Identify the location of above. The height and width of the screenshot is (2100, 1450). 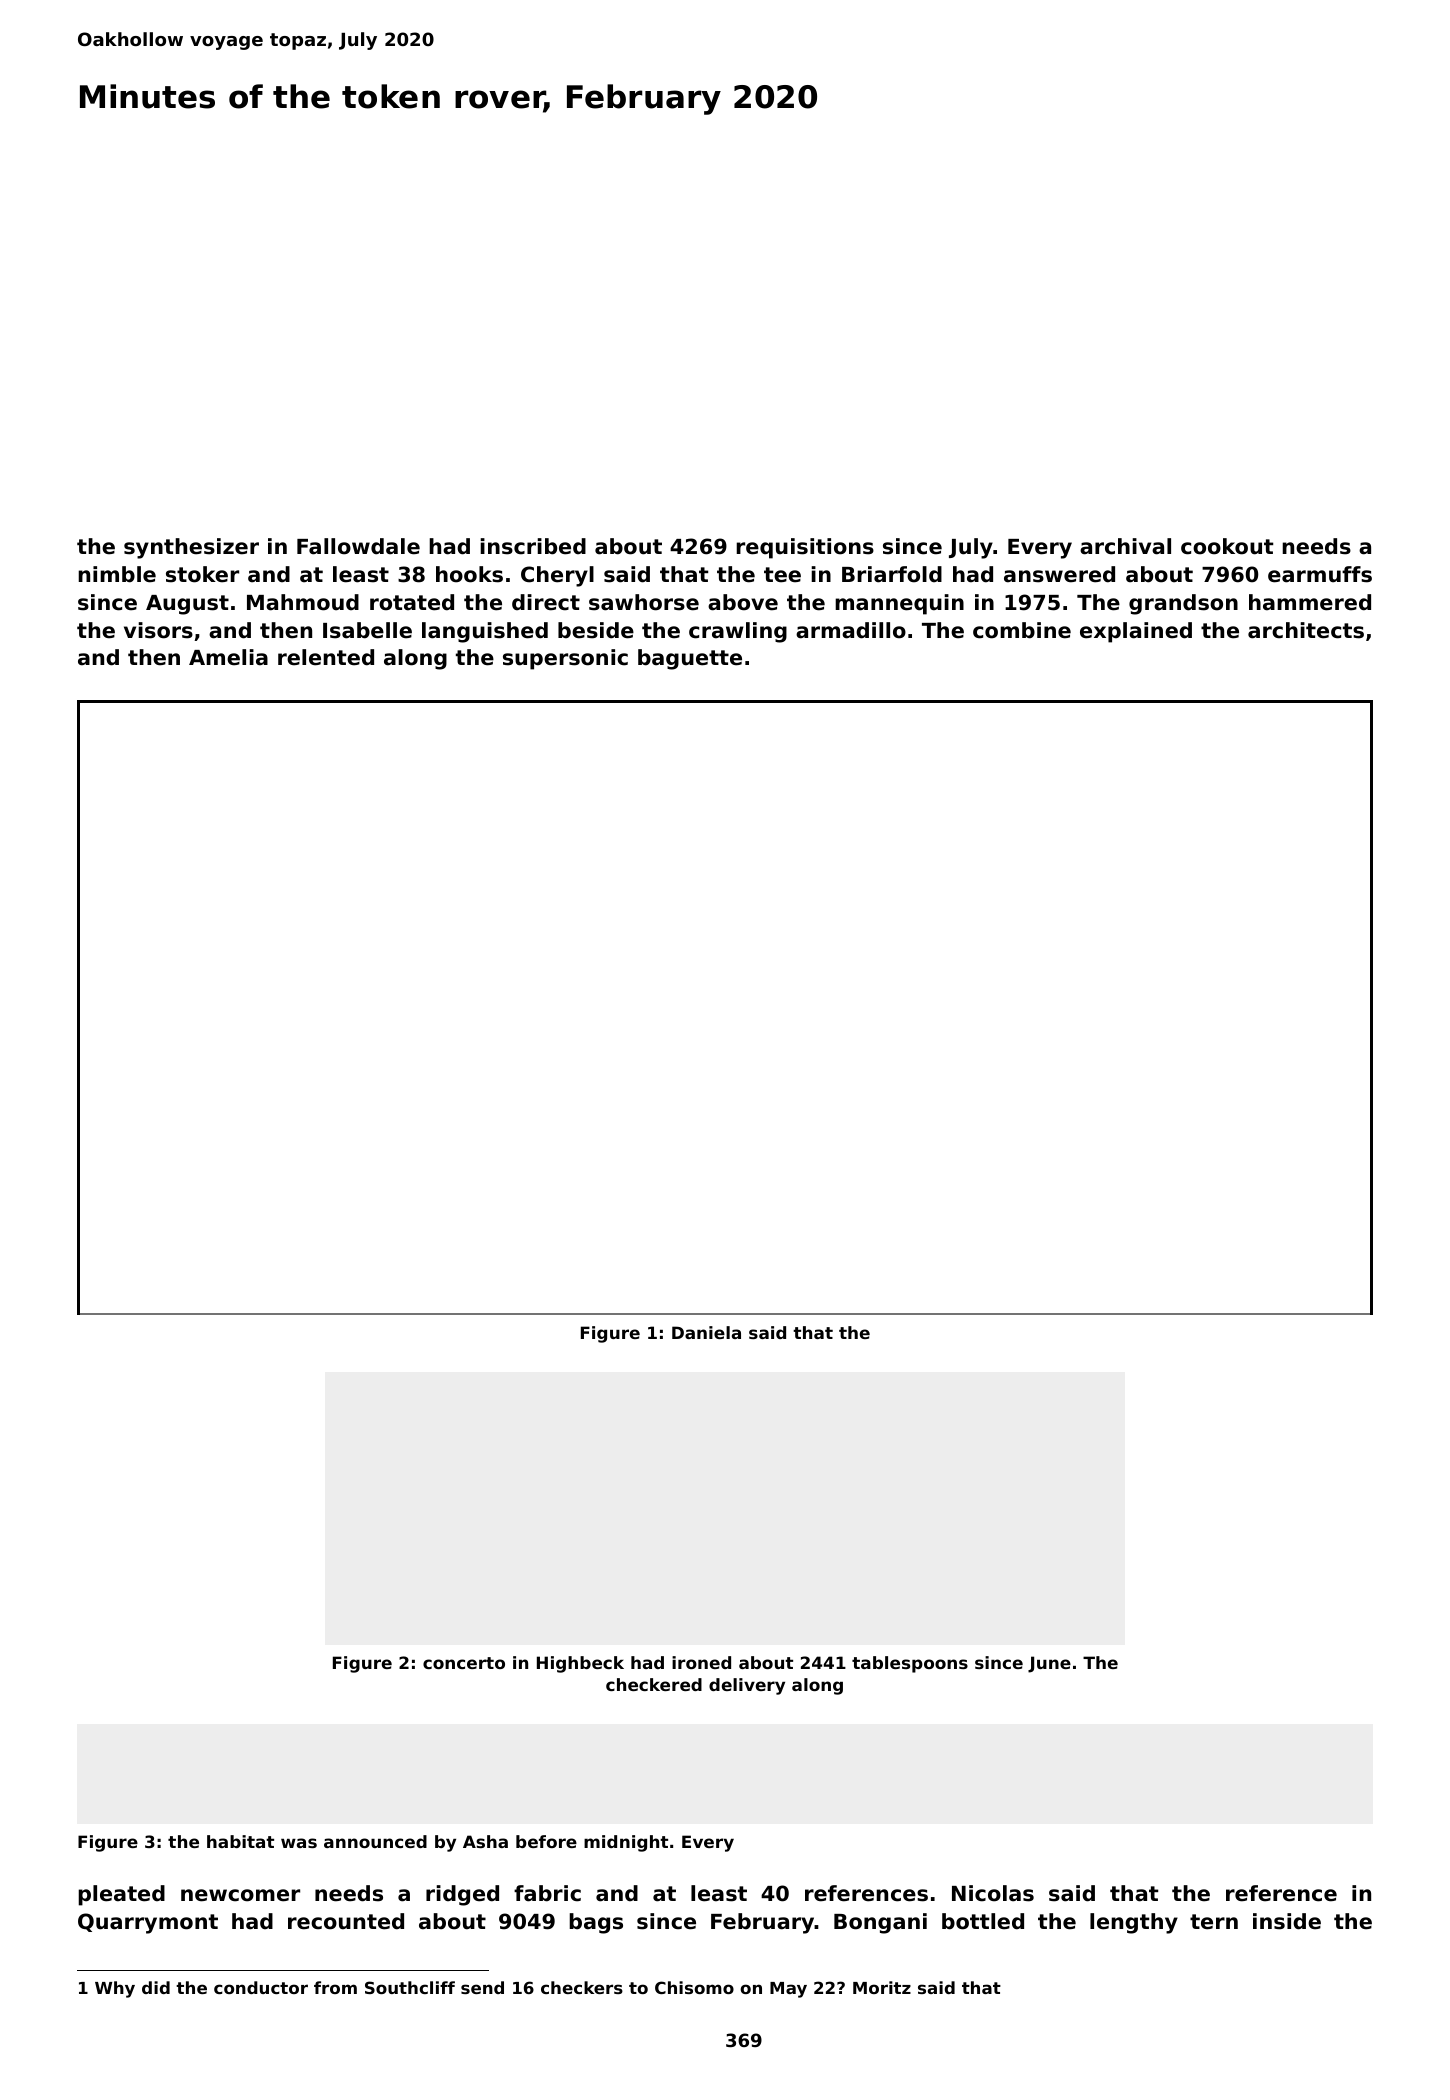
(743, 602).
